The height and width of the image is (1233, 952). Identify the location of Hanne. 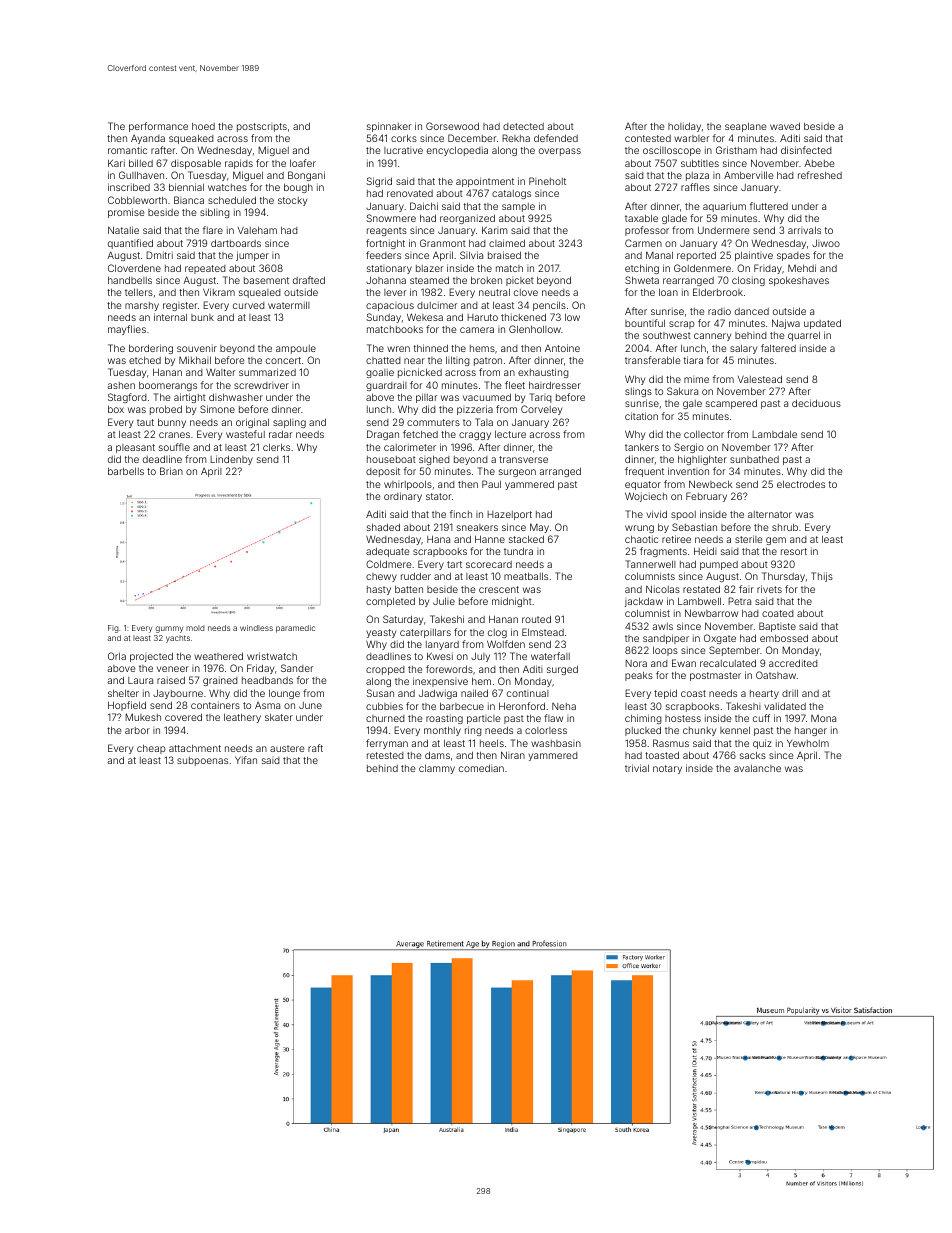
(490, 539).
